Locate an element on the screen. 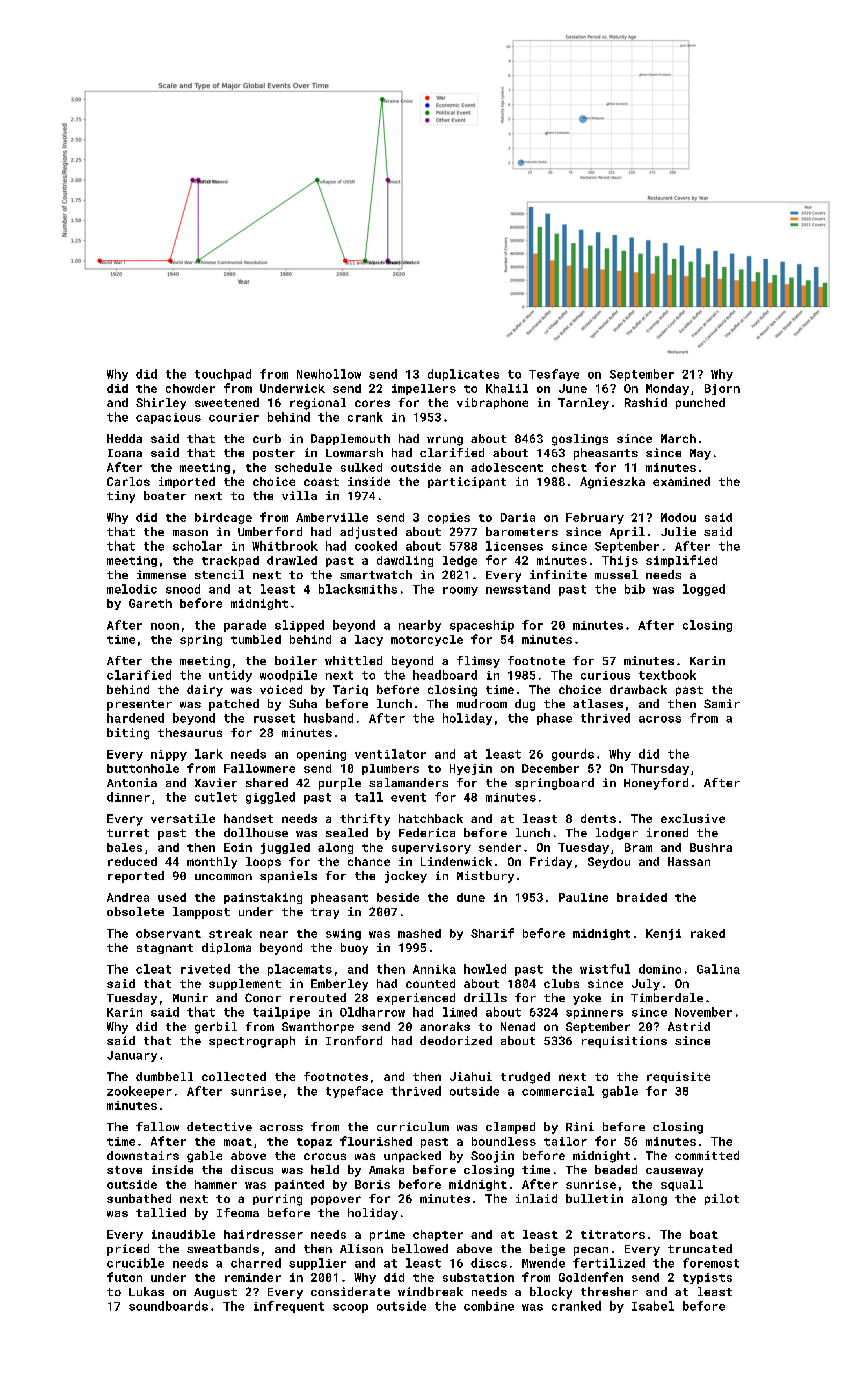 The height and width of the screenshot is (1400, 849). duplicates is located at coordinates (463, 375).
